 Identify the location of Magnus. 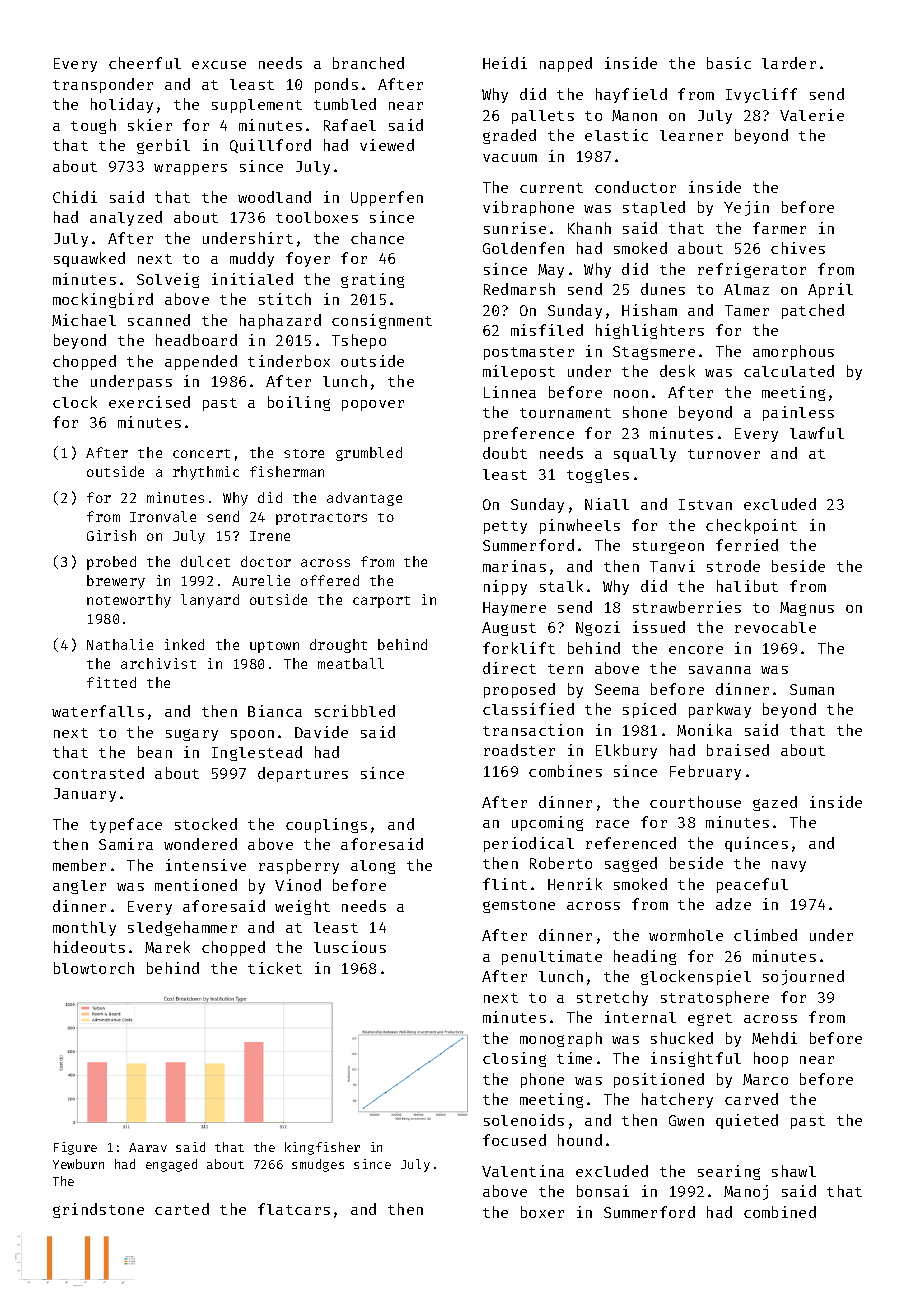
(807, 609).
